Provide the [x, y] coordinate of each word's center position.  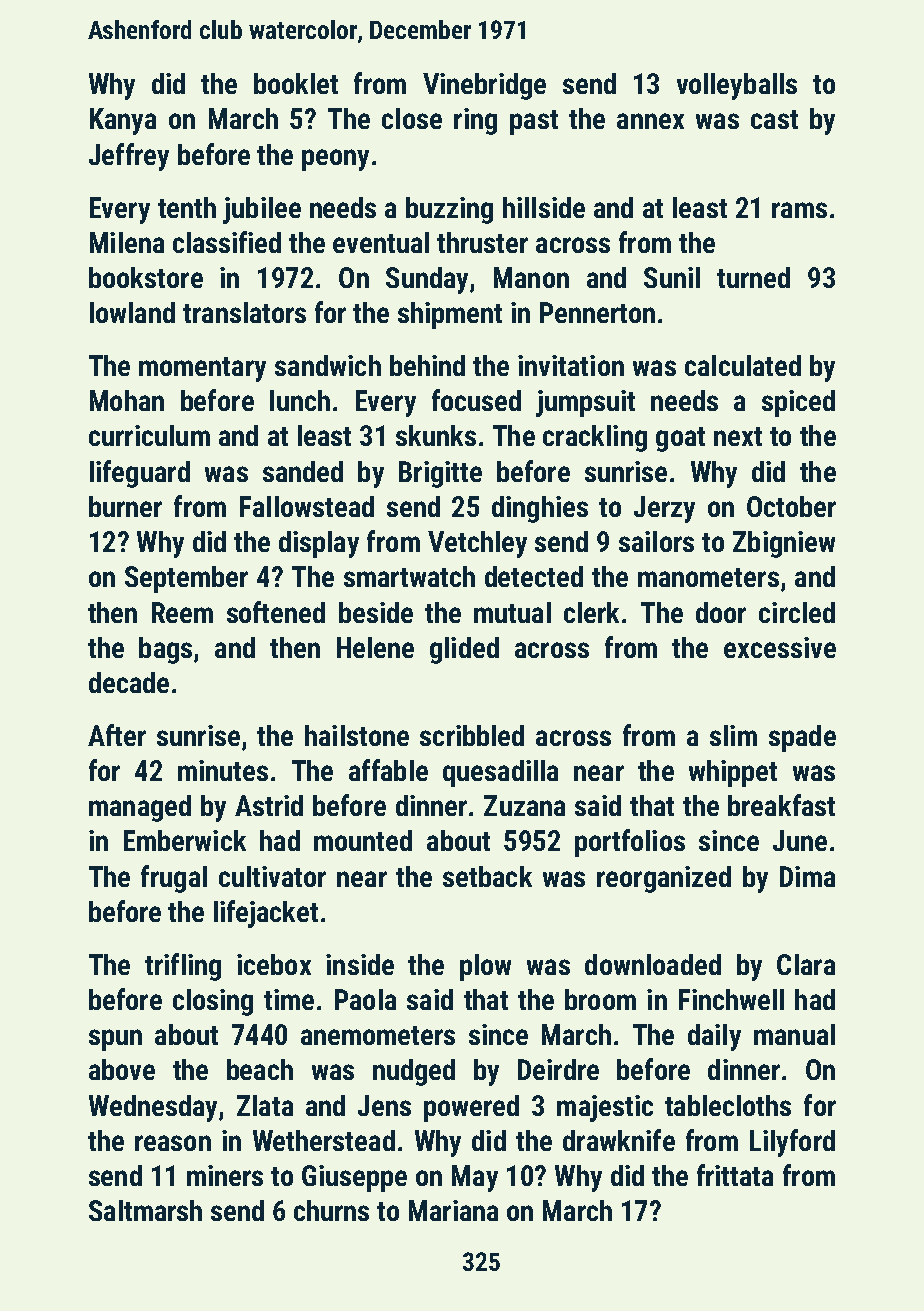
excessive [780, 647]
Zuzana [524, 805]
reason [173, 1143]
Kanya [123, 121]
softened [276, 612]
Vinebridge [484, 86]
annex [650, 121]
